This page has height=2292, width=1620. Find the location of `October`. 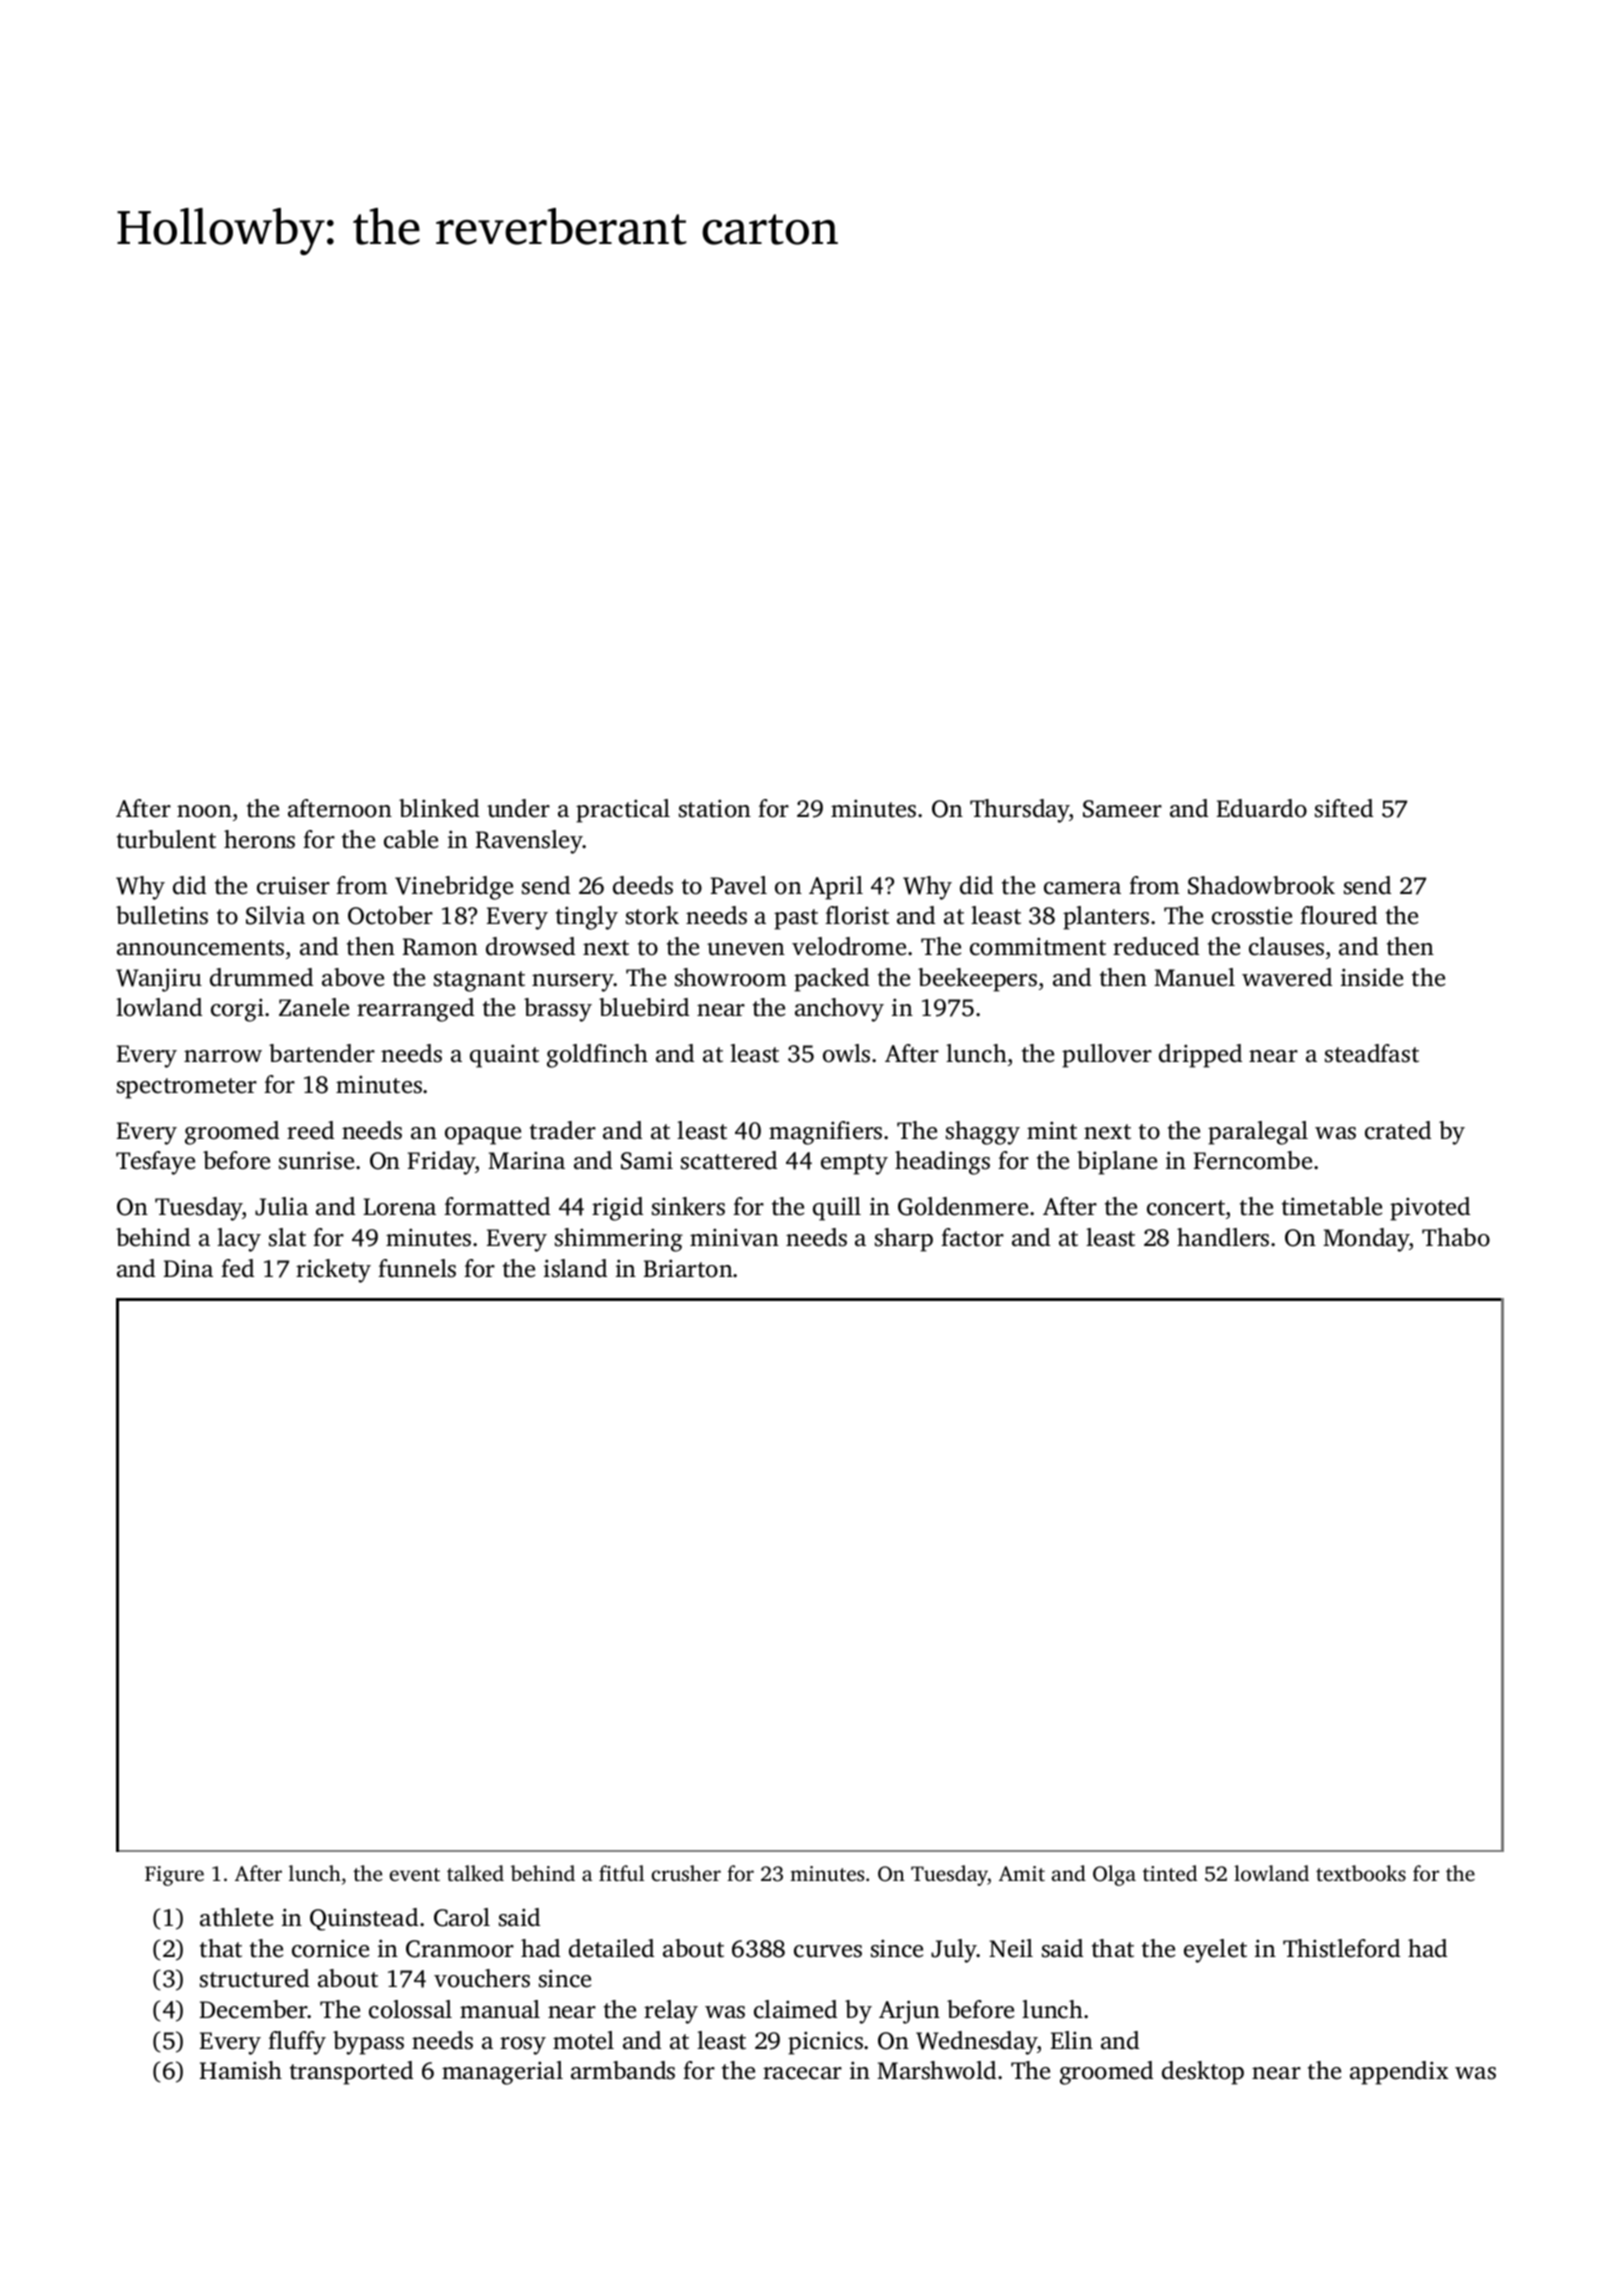

October is located at coordinates (390, 915).
